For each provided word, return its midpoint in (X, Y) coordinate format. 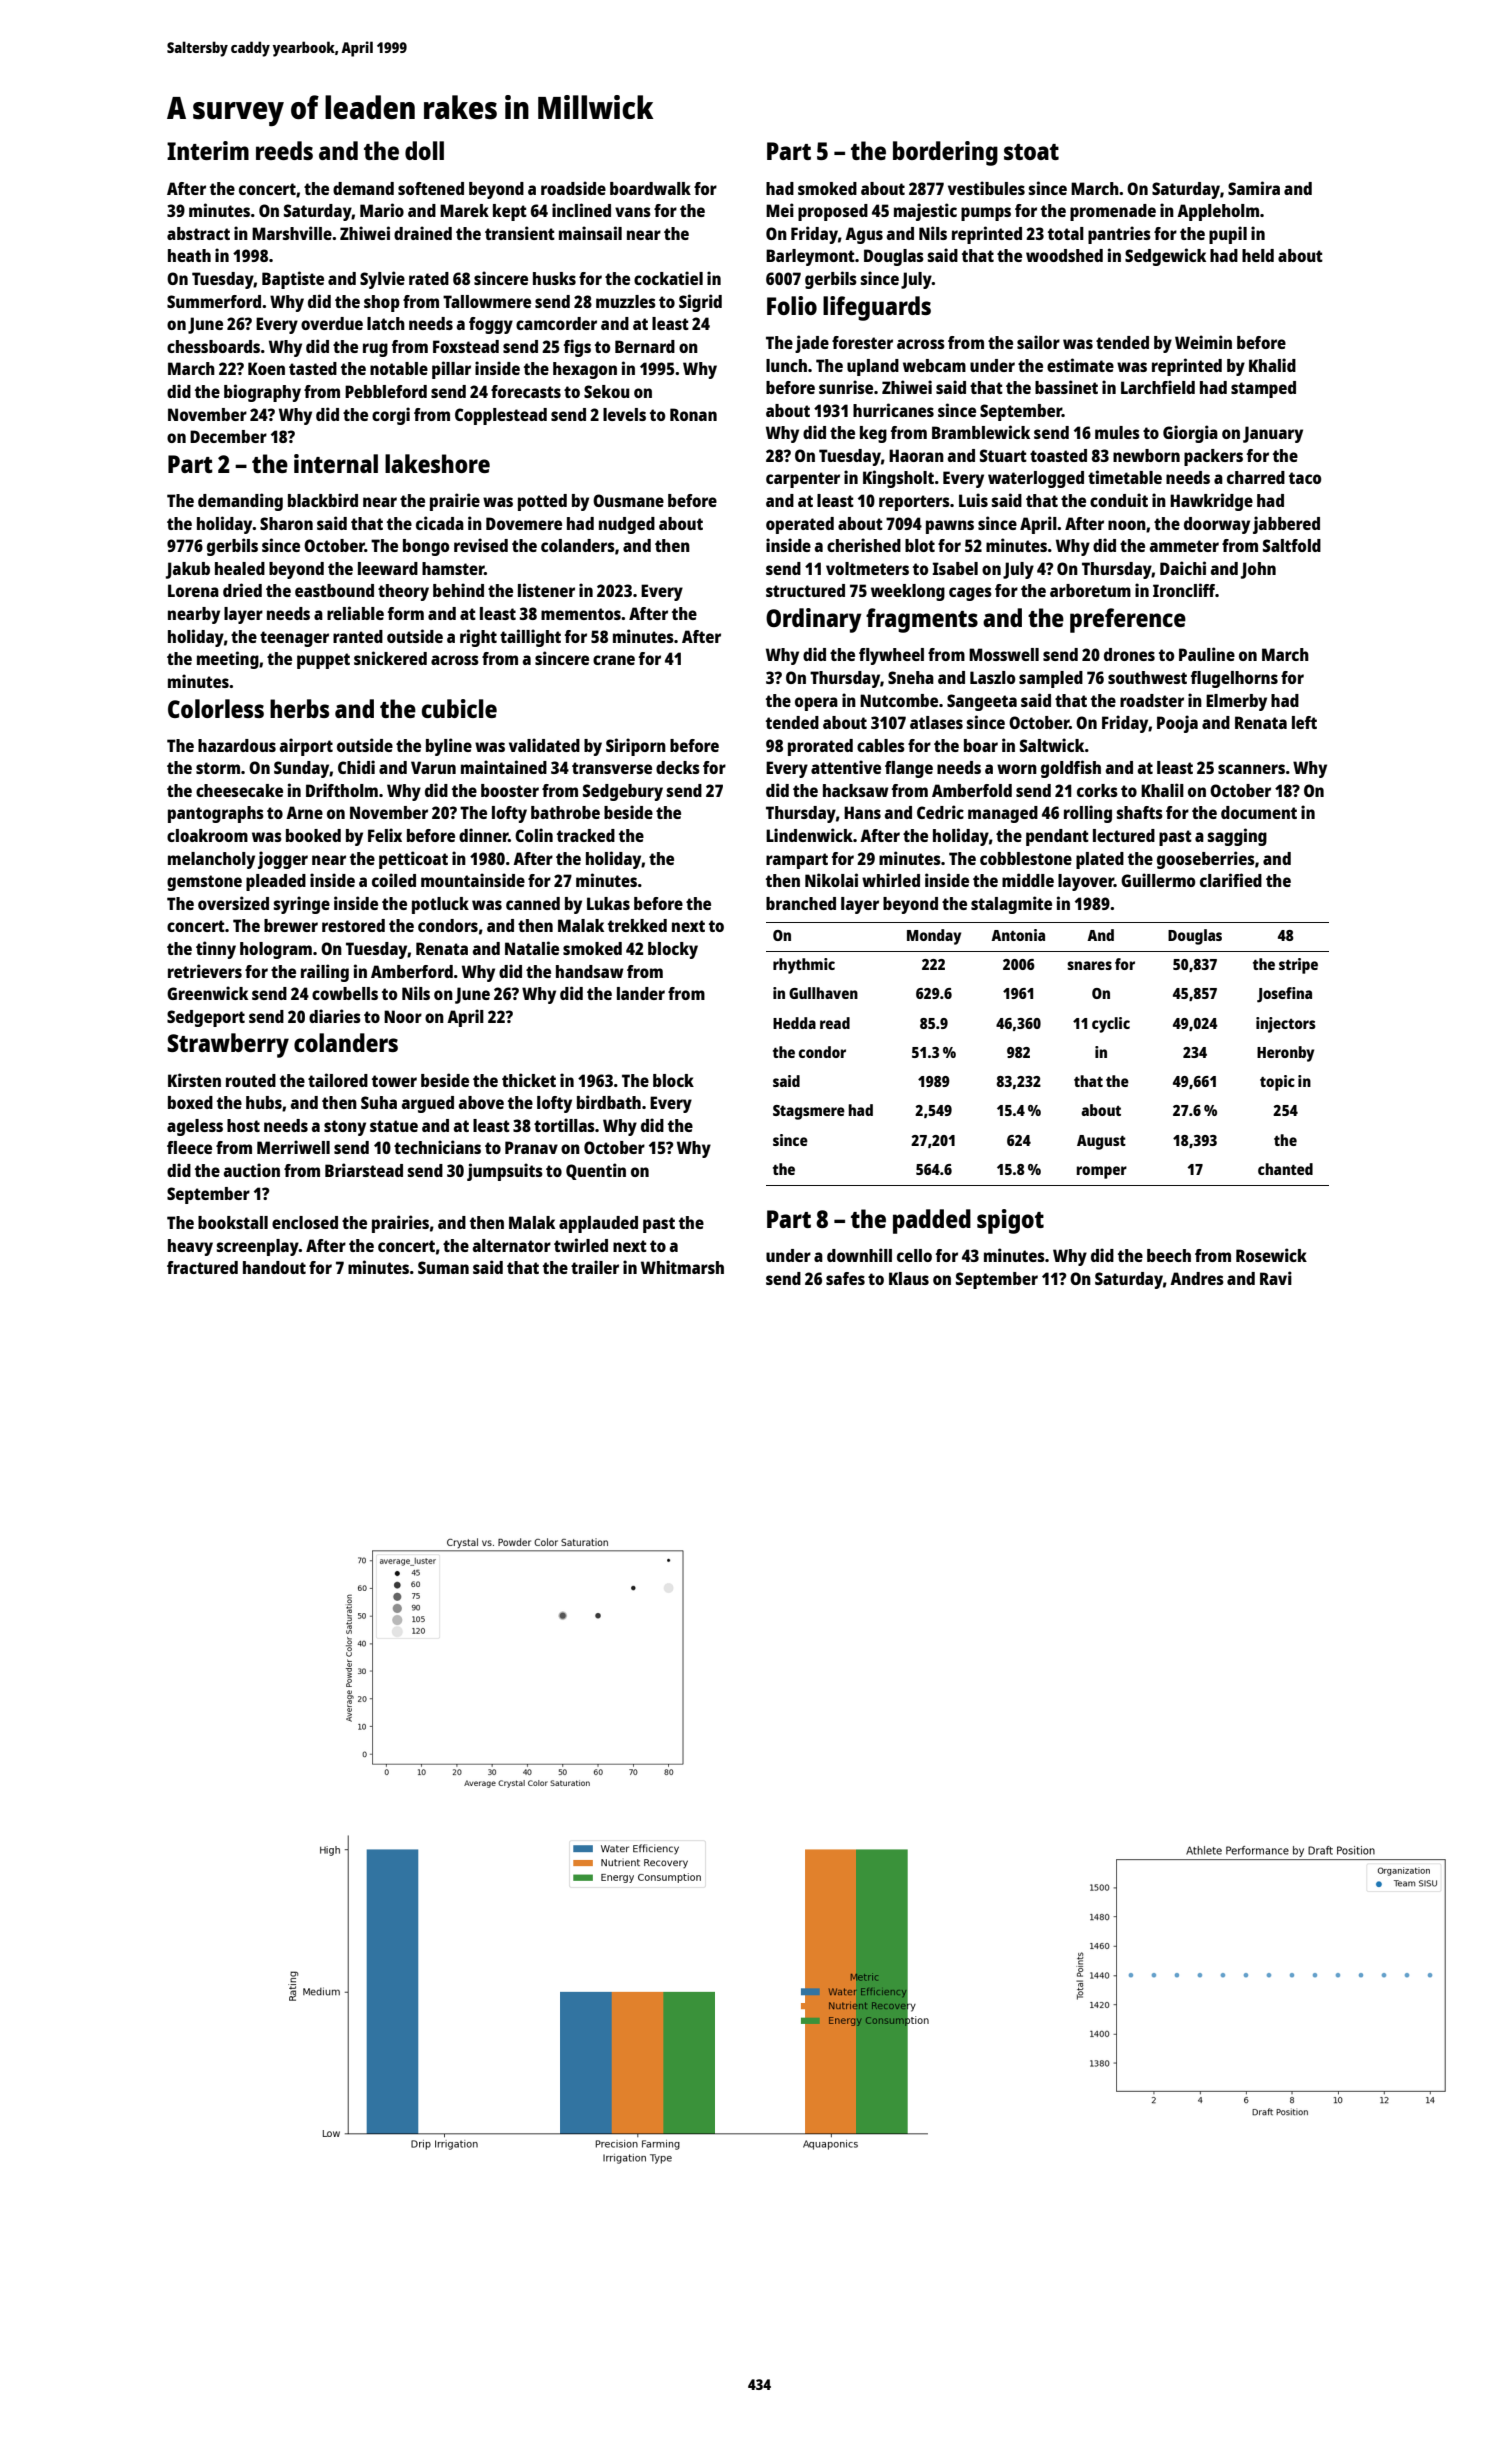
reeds (284, 150)
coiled (394, 880)
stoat (1031, 152)
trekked (637, 925)
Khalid (1272, 365)
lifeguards (877, 308)
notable (399, 368)
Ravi (1276, 1278)
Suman (443, 1267)
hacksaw (856, 790)
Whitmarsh (682, 1267)
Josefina (1284, 995)
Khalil (1162, 790)
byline (449, 747)
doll (424, 150)
